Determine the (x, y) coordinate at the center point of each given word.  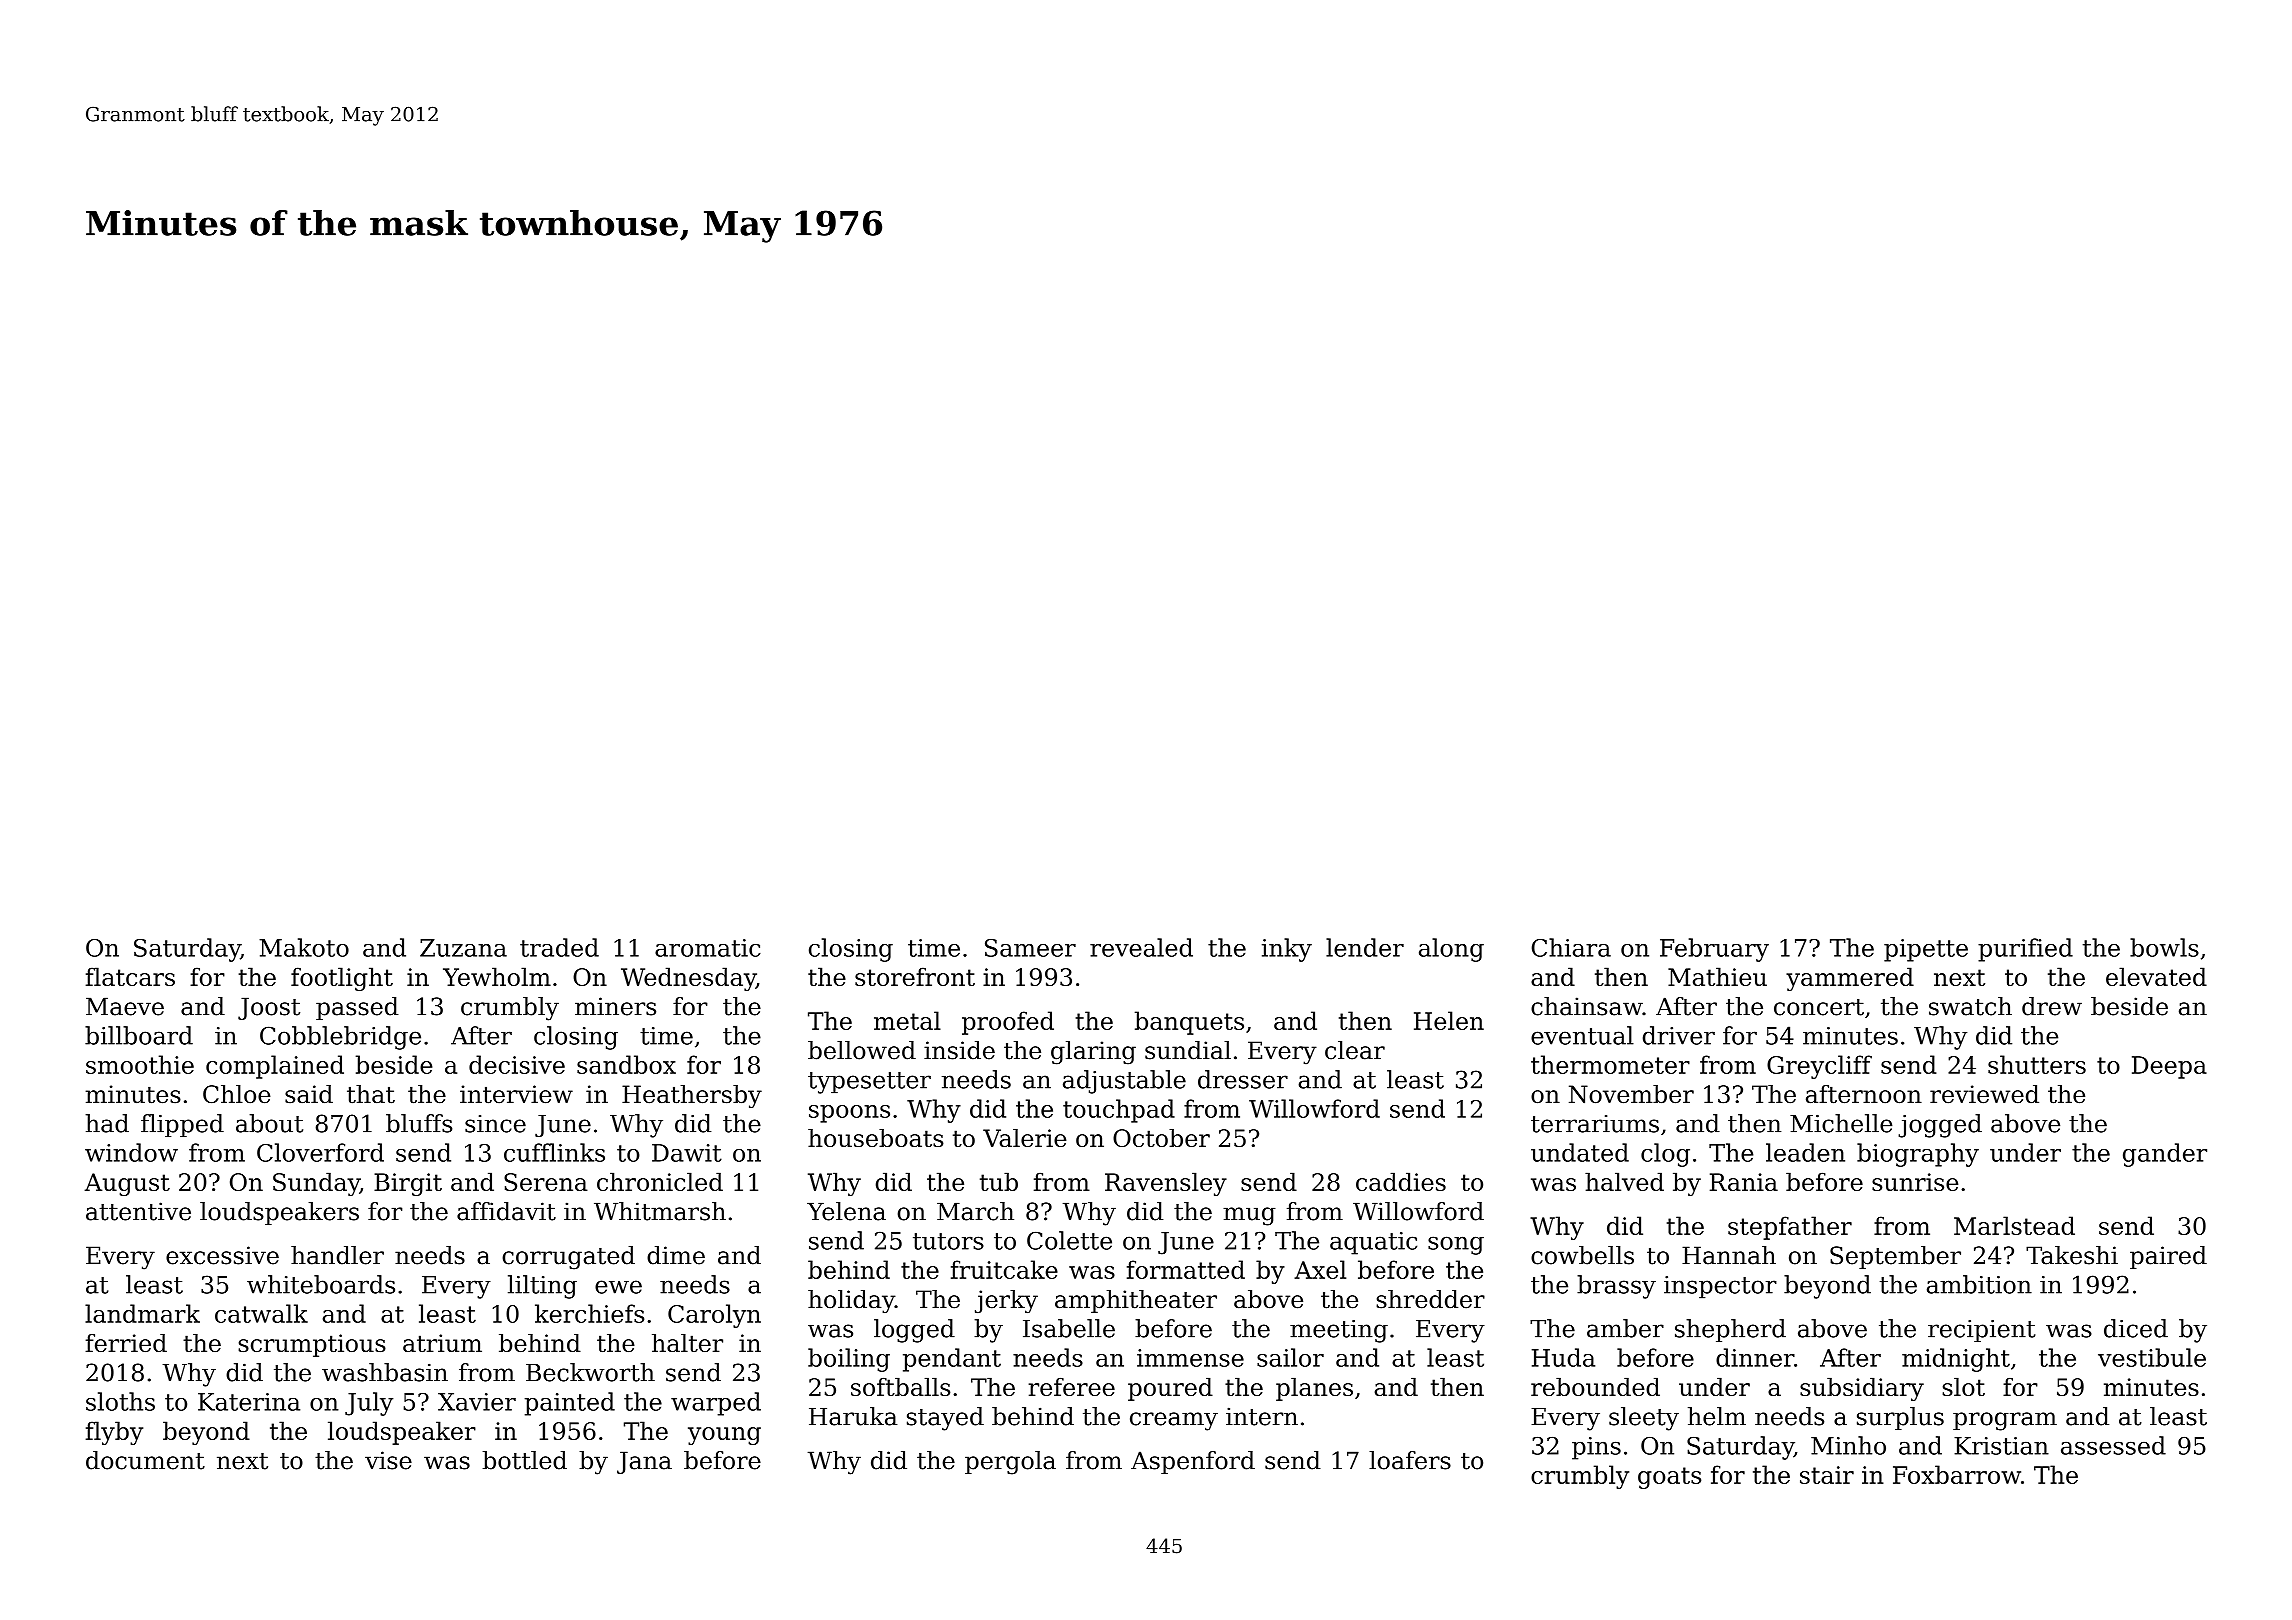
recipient (1982, 1331)
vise (388, 1460)
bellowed (862, 1050)
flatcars (130, 976)
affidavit (506, 1211)
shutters (2037, 1064)
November (1631, 1094)
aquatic (1373, 1243)
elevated (2156, 976)
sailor (1290, 1357)
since (495, 1124)
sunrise (1915, 1182)
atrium (442, 1343)
